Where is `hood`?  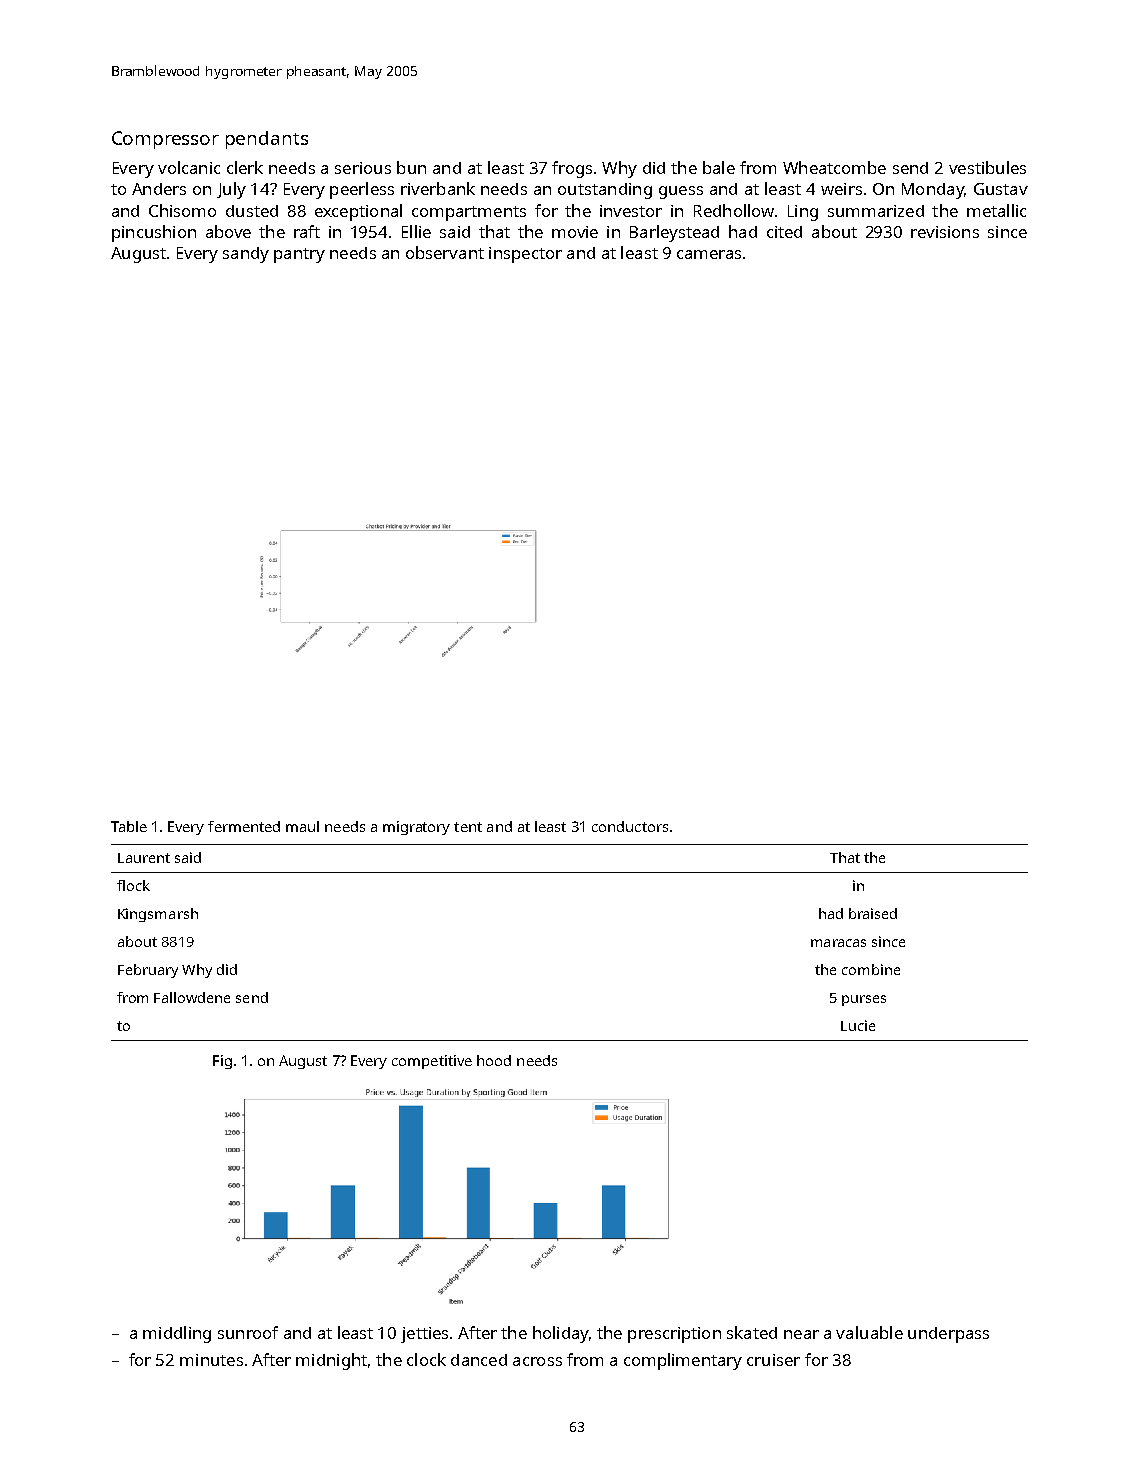 hood is located at coordinates (494, 1060).
